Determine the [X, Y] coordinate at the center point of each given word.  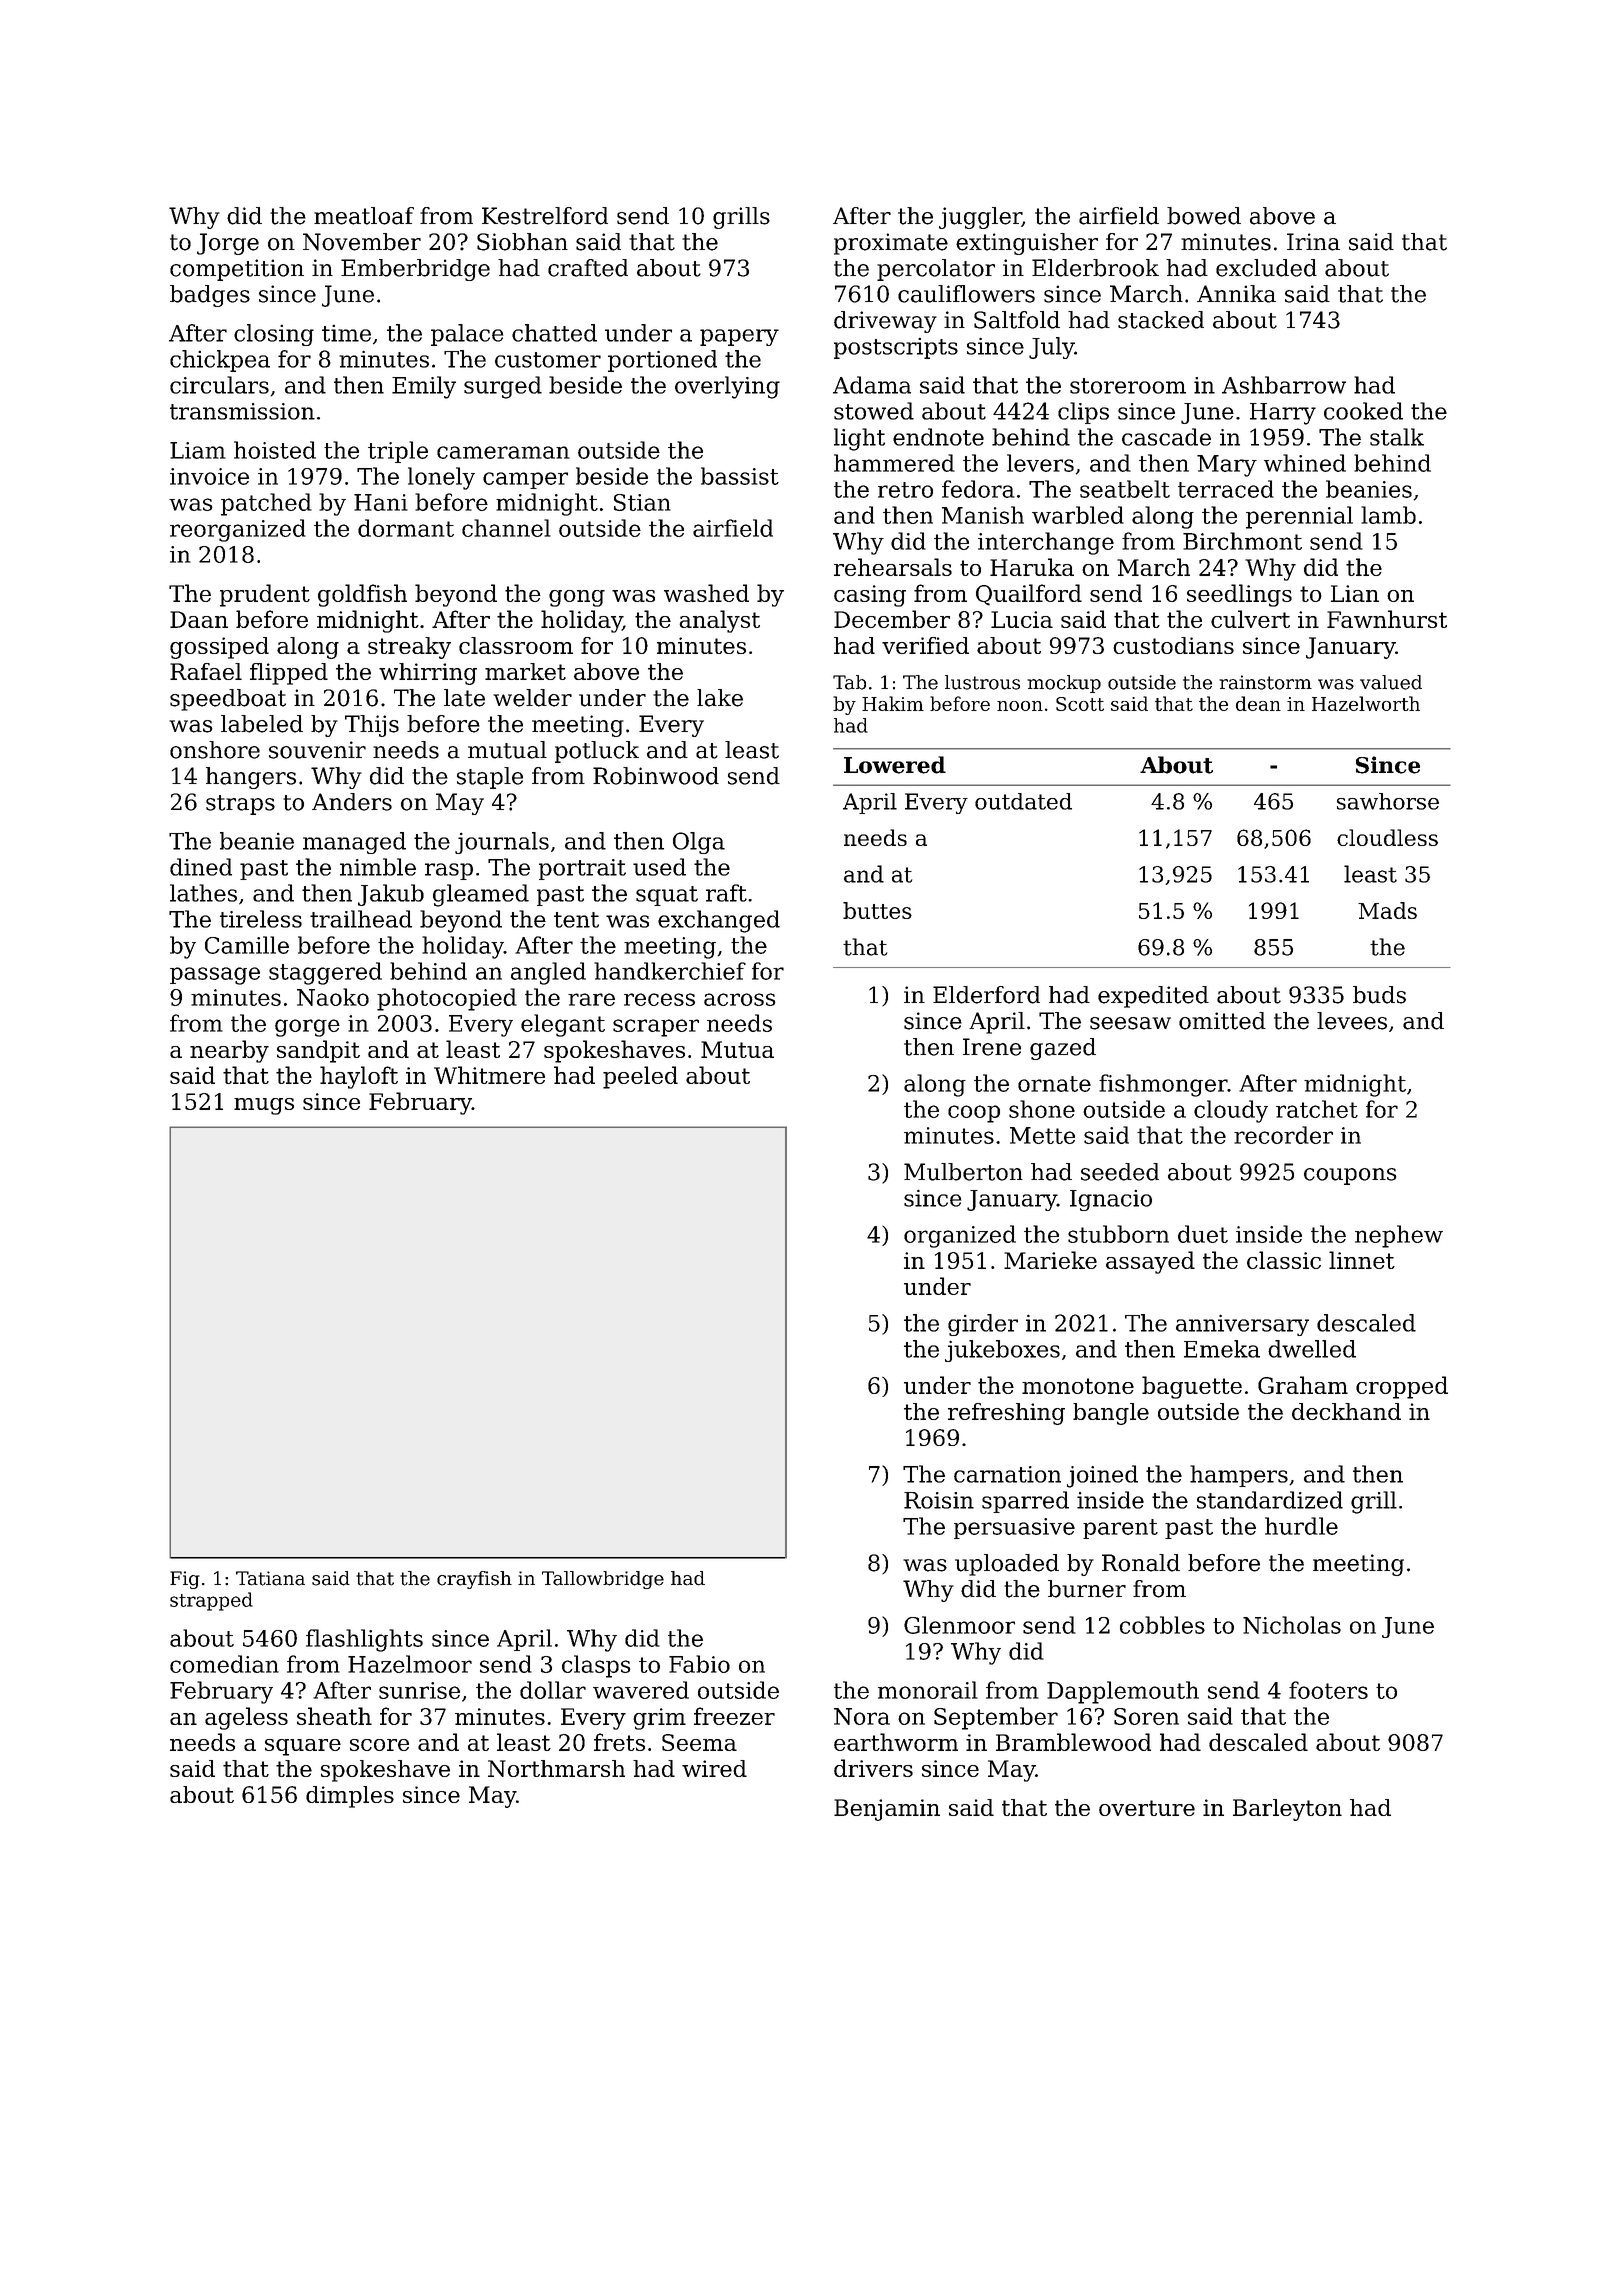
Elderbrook [1095, 268]
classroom [516, 645]
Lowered [895, 765]
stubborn [1118, 1234]
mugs [264, 1106]
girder [983, 1325]
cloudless [1387, 837]
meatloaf [364, 216]
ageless [246, 1718]
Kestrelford [545, 216]
